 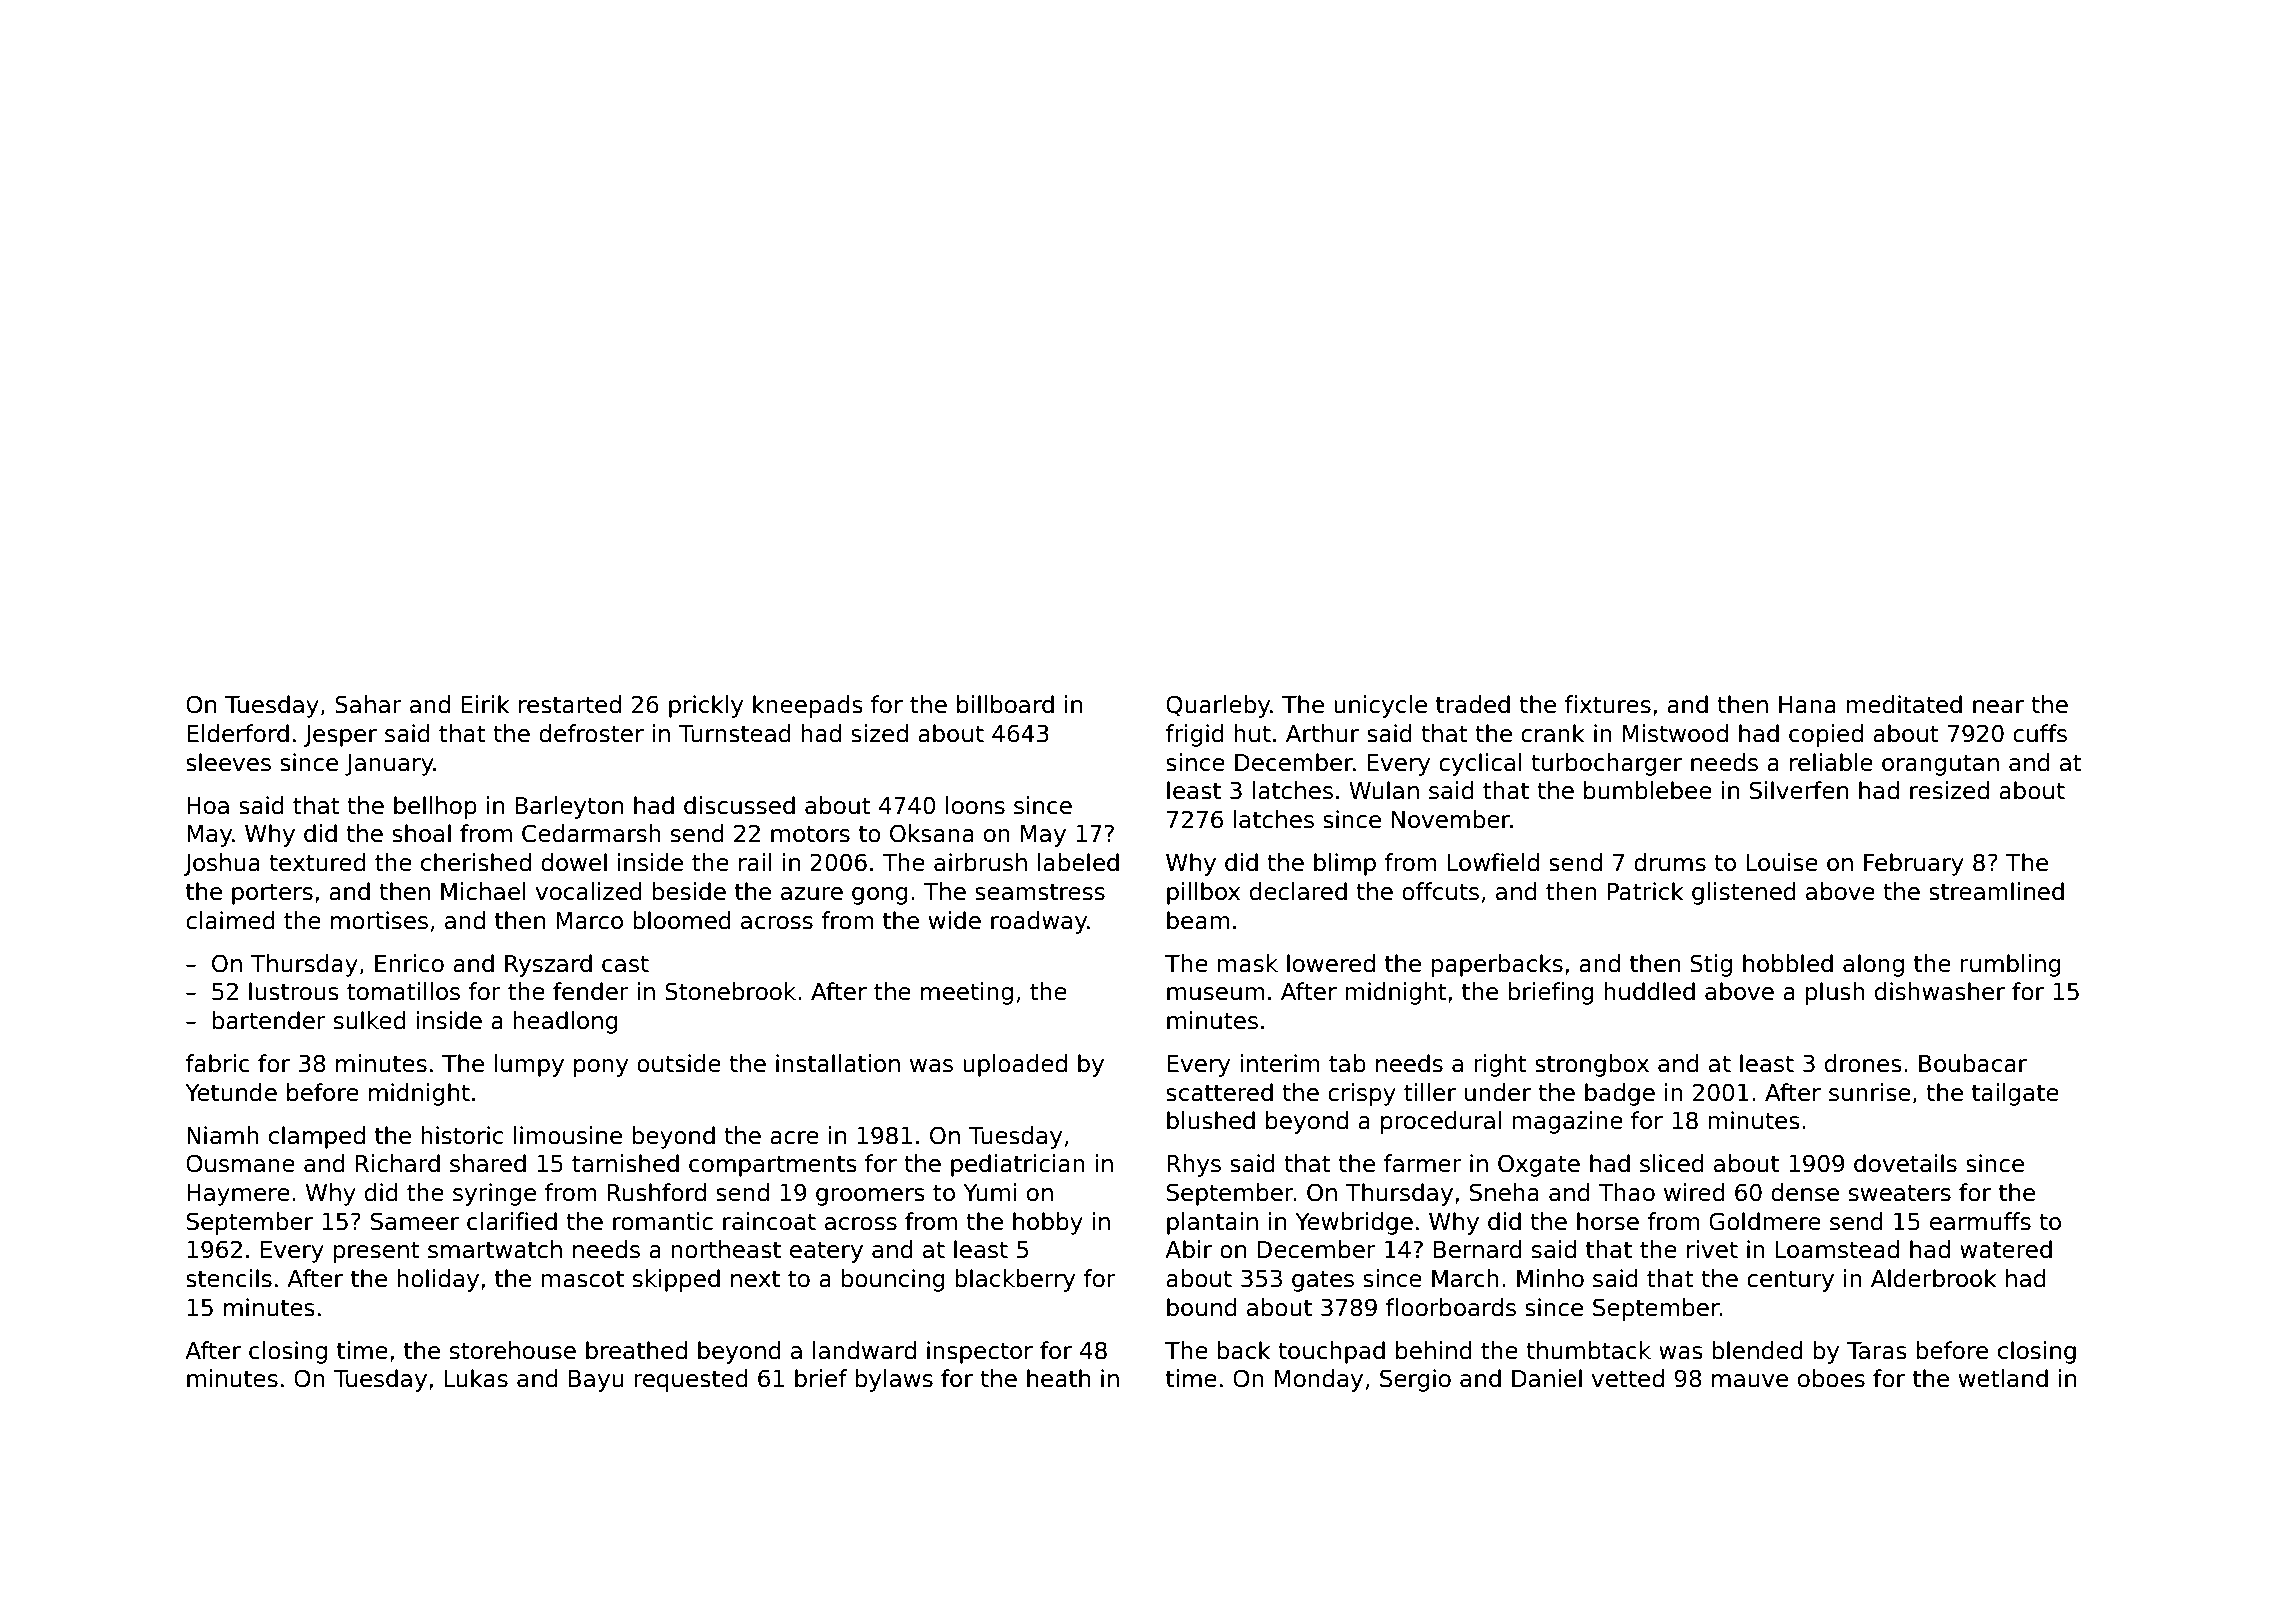 I want to click on Turnstead, so click(x=735, y=733).
